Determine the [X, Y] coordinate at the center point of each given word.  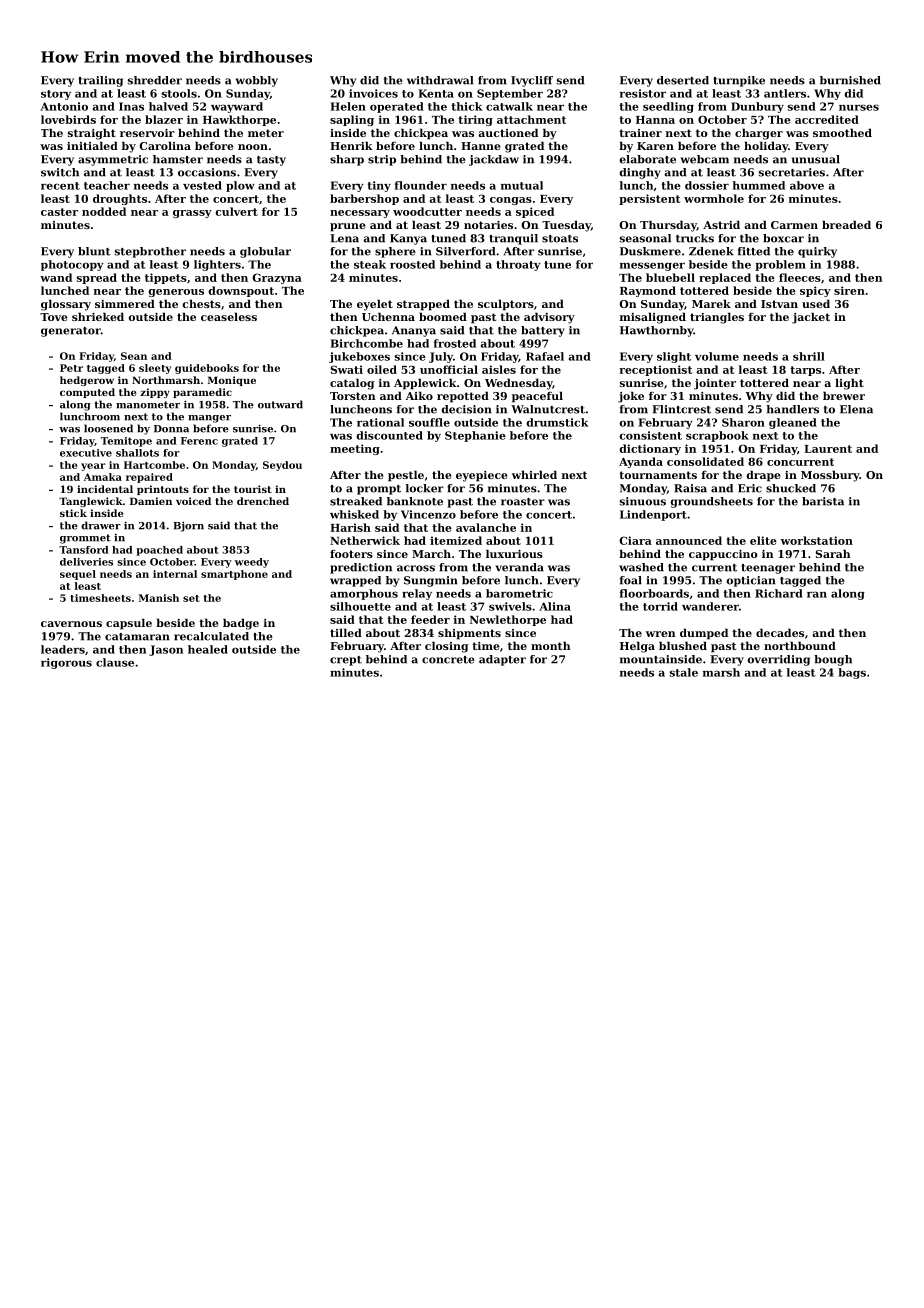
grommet [85, 539]
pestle [406, 476]
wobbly [257, 81]
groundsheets [711, 502]
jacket [811, 318]
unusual [816, 159]
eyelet [375, 305]
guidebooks [207, 369]
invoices [373, 93]
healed [208, 649]
